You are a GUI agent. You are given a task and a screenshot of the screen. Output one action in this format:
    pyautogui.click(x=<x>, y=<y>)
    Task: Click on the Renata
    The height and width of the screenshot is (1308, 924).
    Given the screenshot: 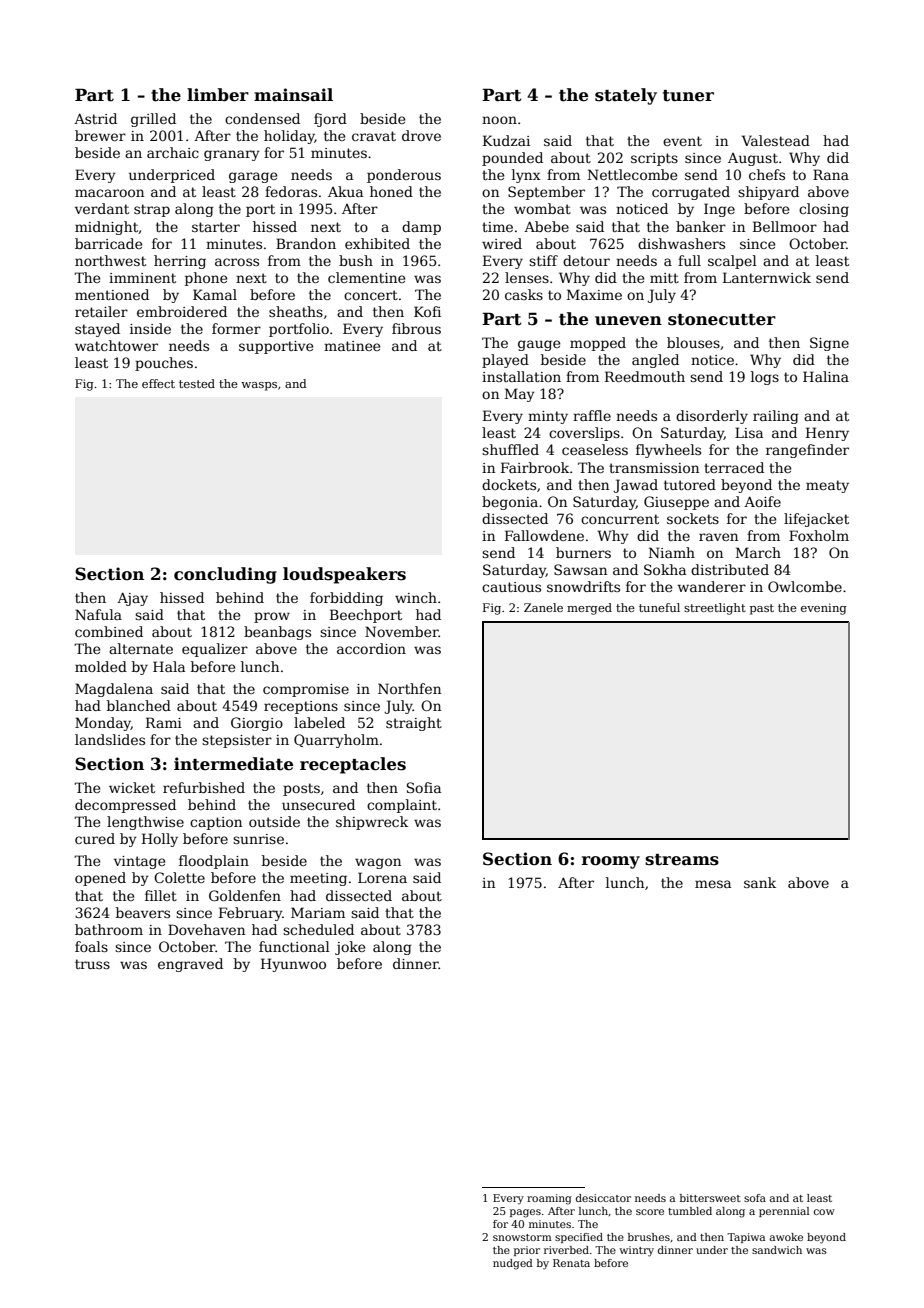 What is the action you would take?
    pyautogui.click(x=571, y=1263)
